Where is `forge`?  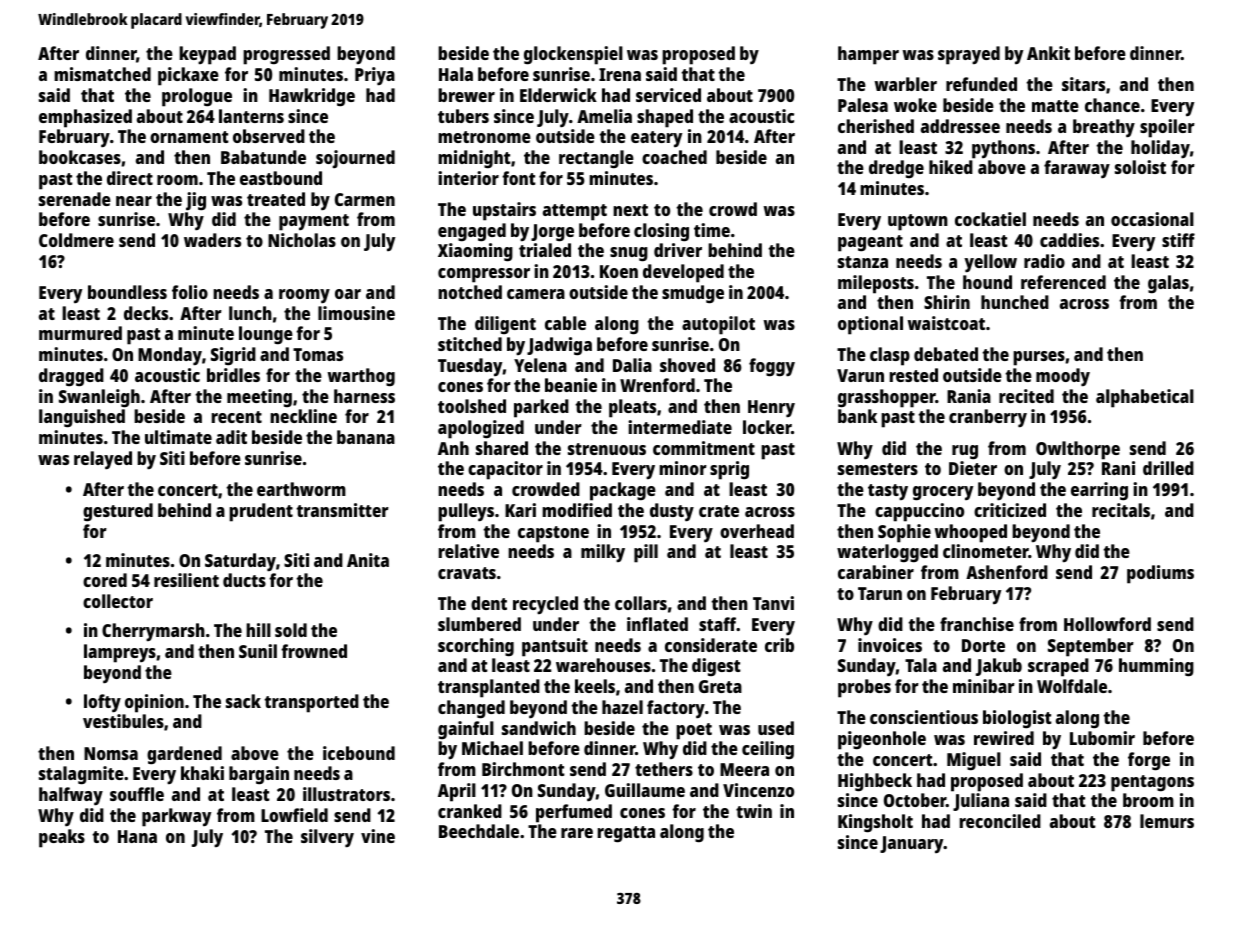 forge is located at coordinates (1149, 761).
